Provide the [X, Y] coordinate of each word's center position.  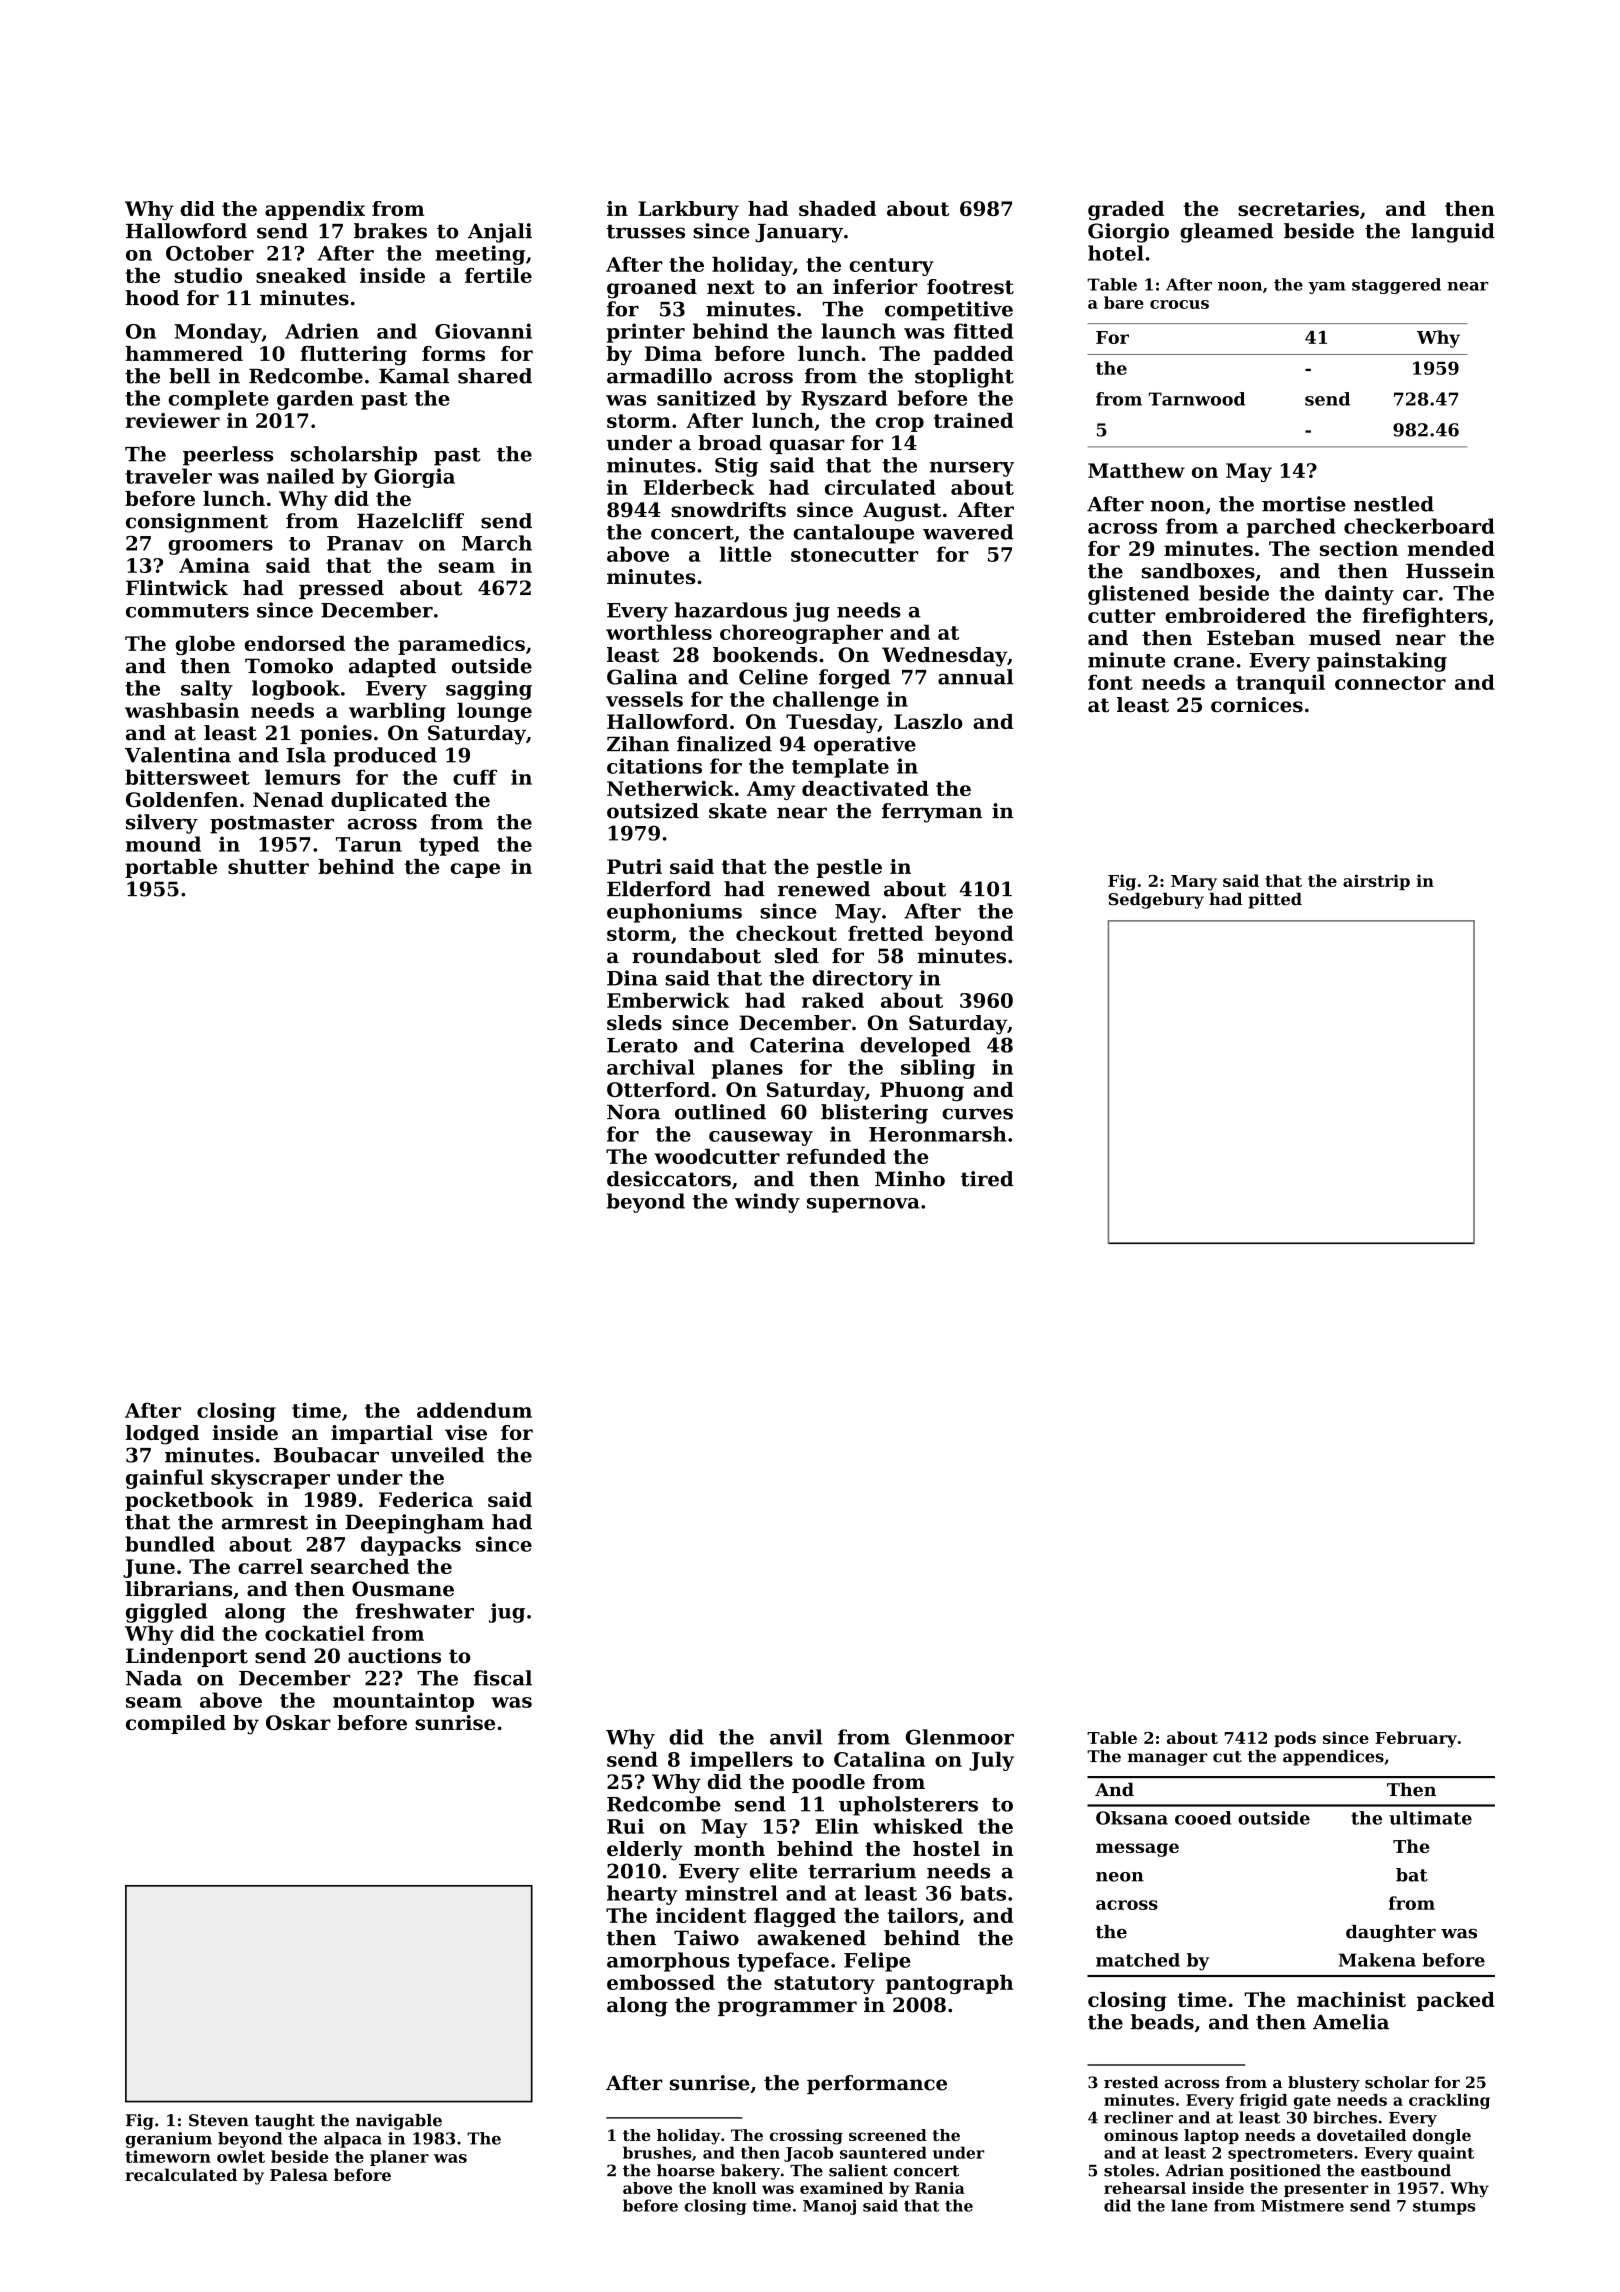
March [497, 543]
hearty [642, 1895]
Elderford [659, 889]
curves [977, 1114]
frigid [1263, 2101]
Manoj [829, 2207]
